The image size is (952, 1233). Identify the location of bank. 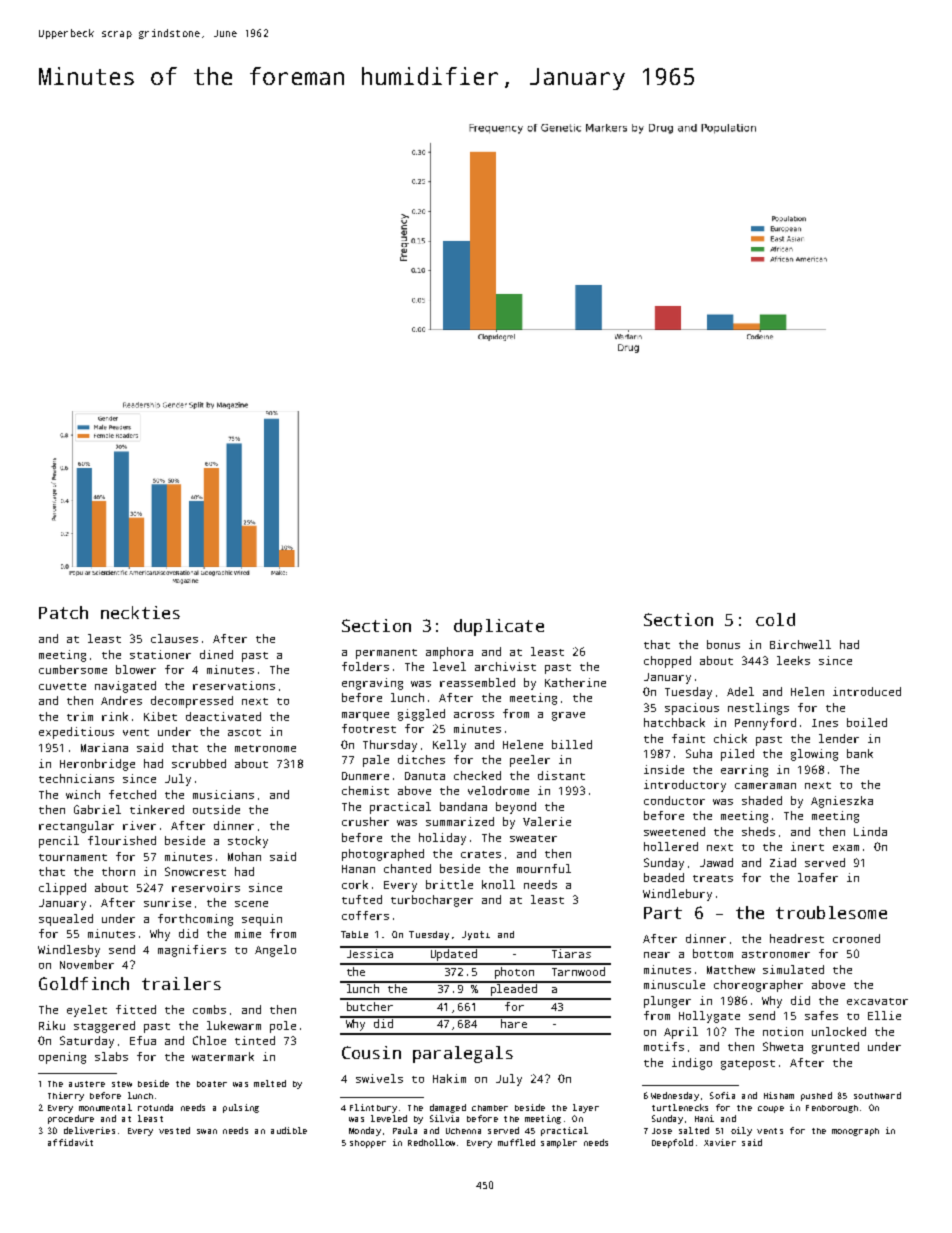
(860, 753).
